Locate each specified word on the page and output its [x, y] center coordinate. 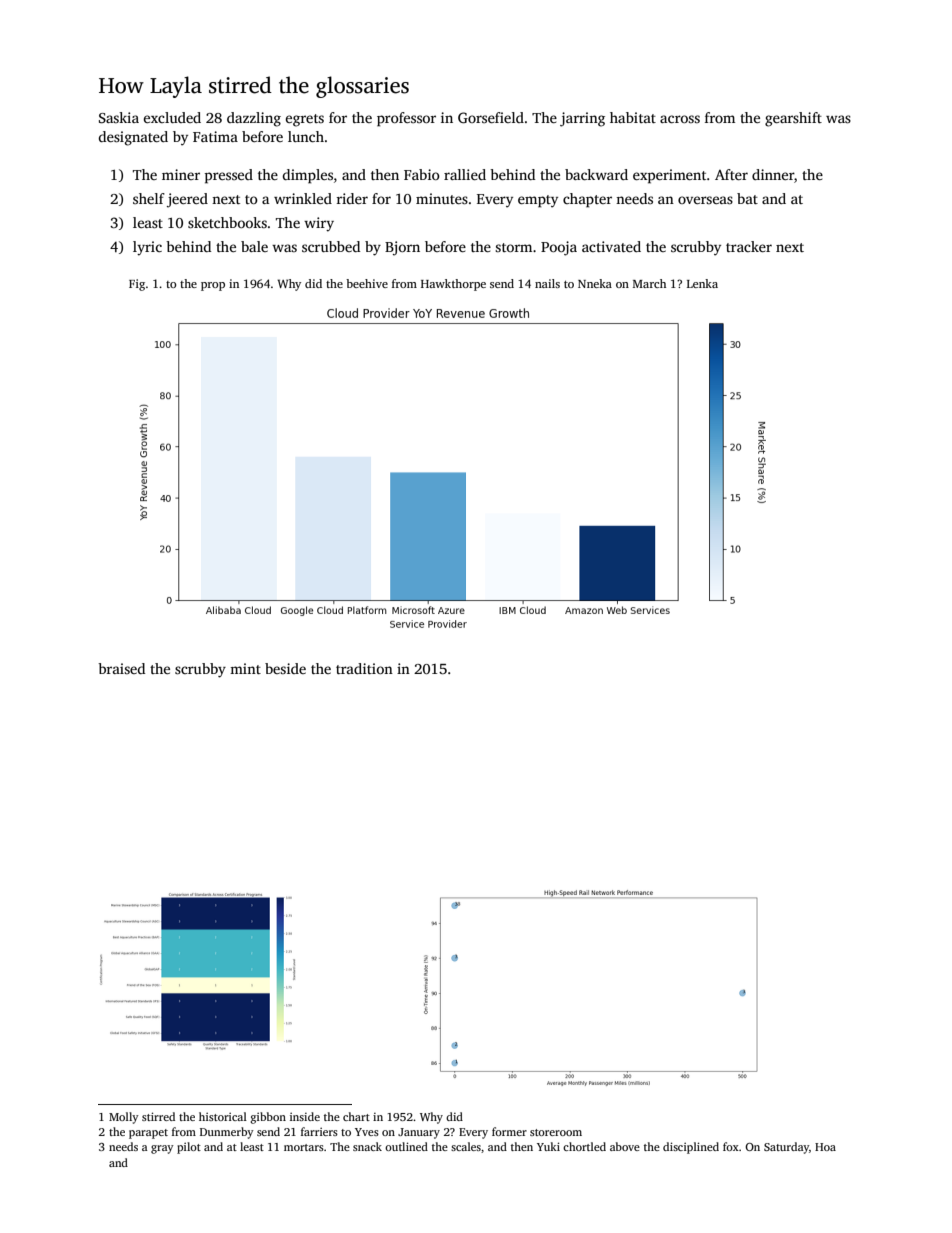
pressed [229, 176]
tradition [364, 668]
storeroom [556, 1132]
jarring [582, 119]
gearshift [793, 119]
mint [245, 668]
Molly [124, 1118]
